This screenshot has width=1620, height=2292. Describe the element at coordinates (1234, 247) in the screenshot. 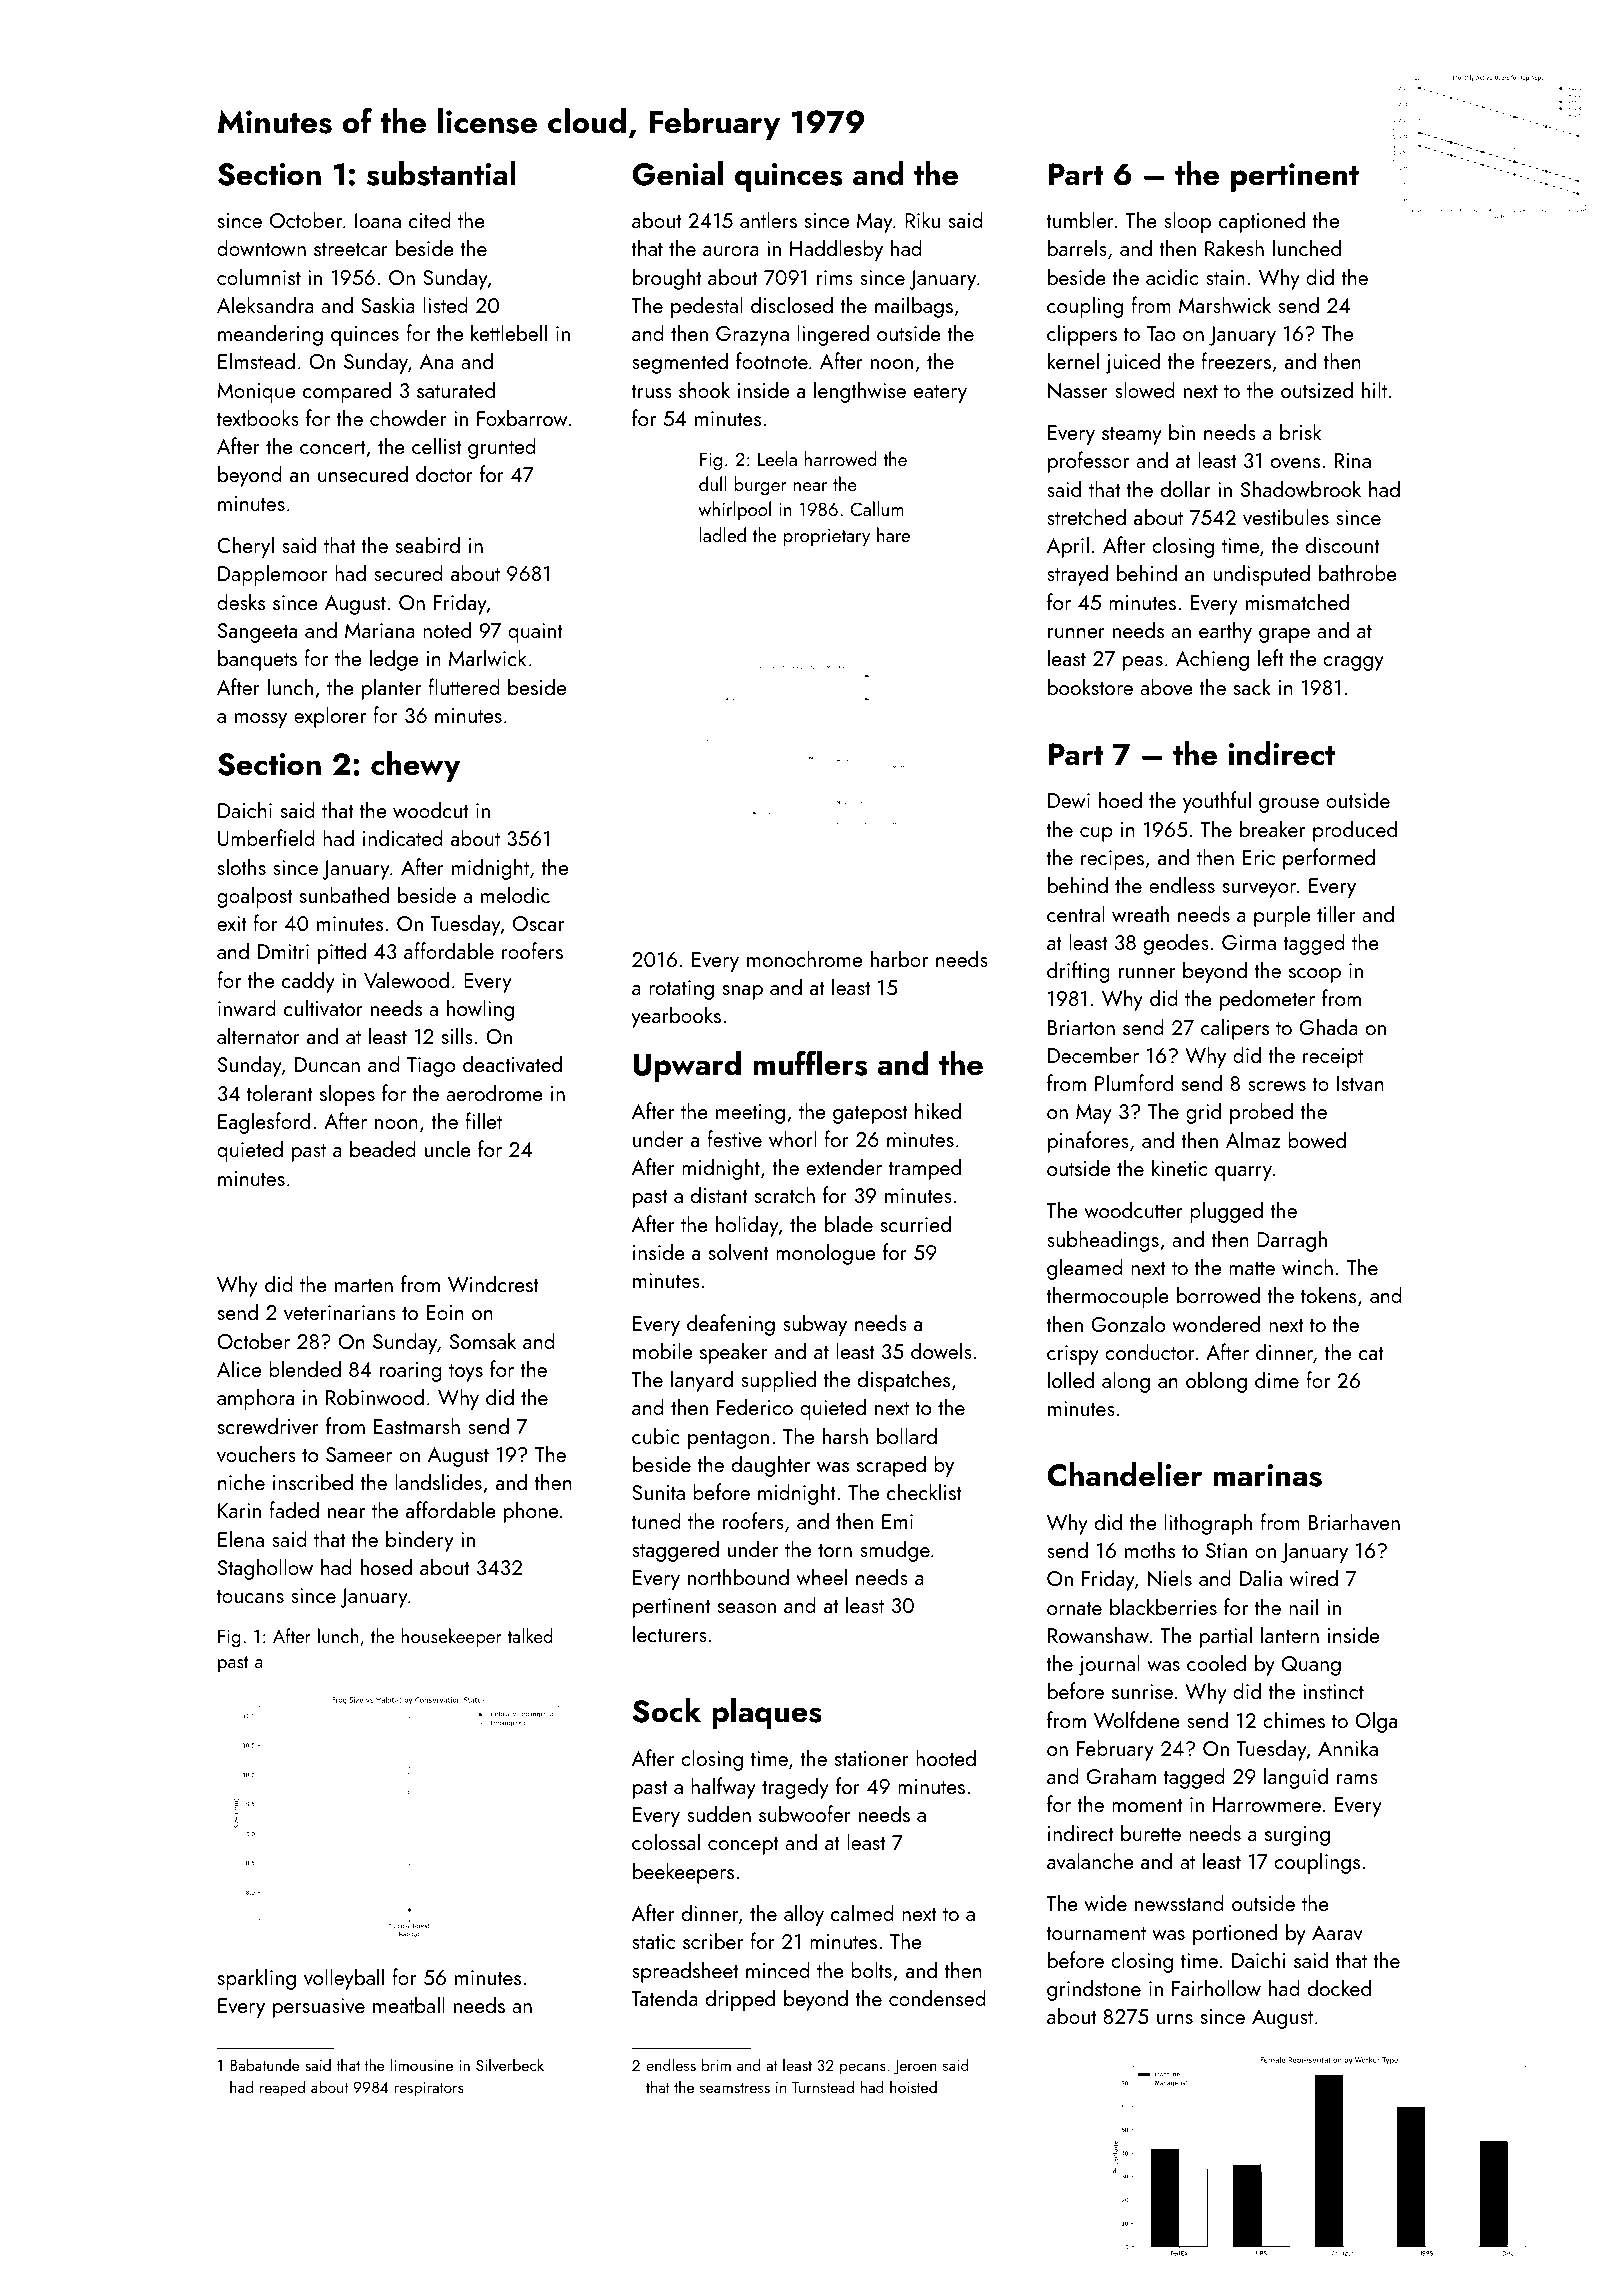

I see `Rakesh` at that location.
